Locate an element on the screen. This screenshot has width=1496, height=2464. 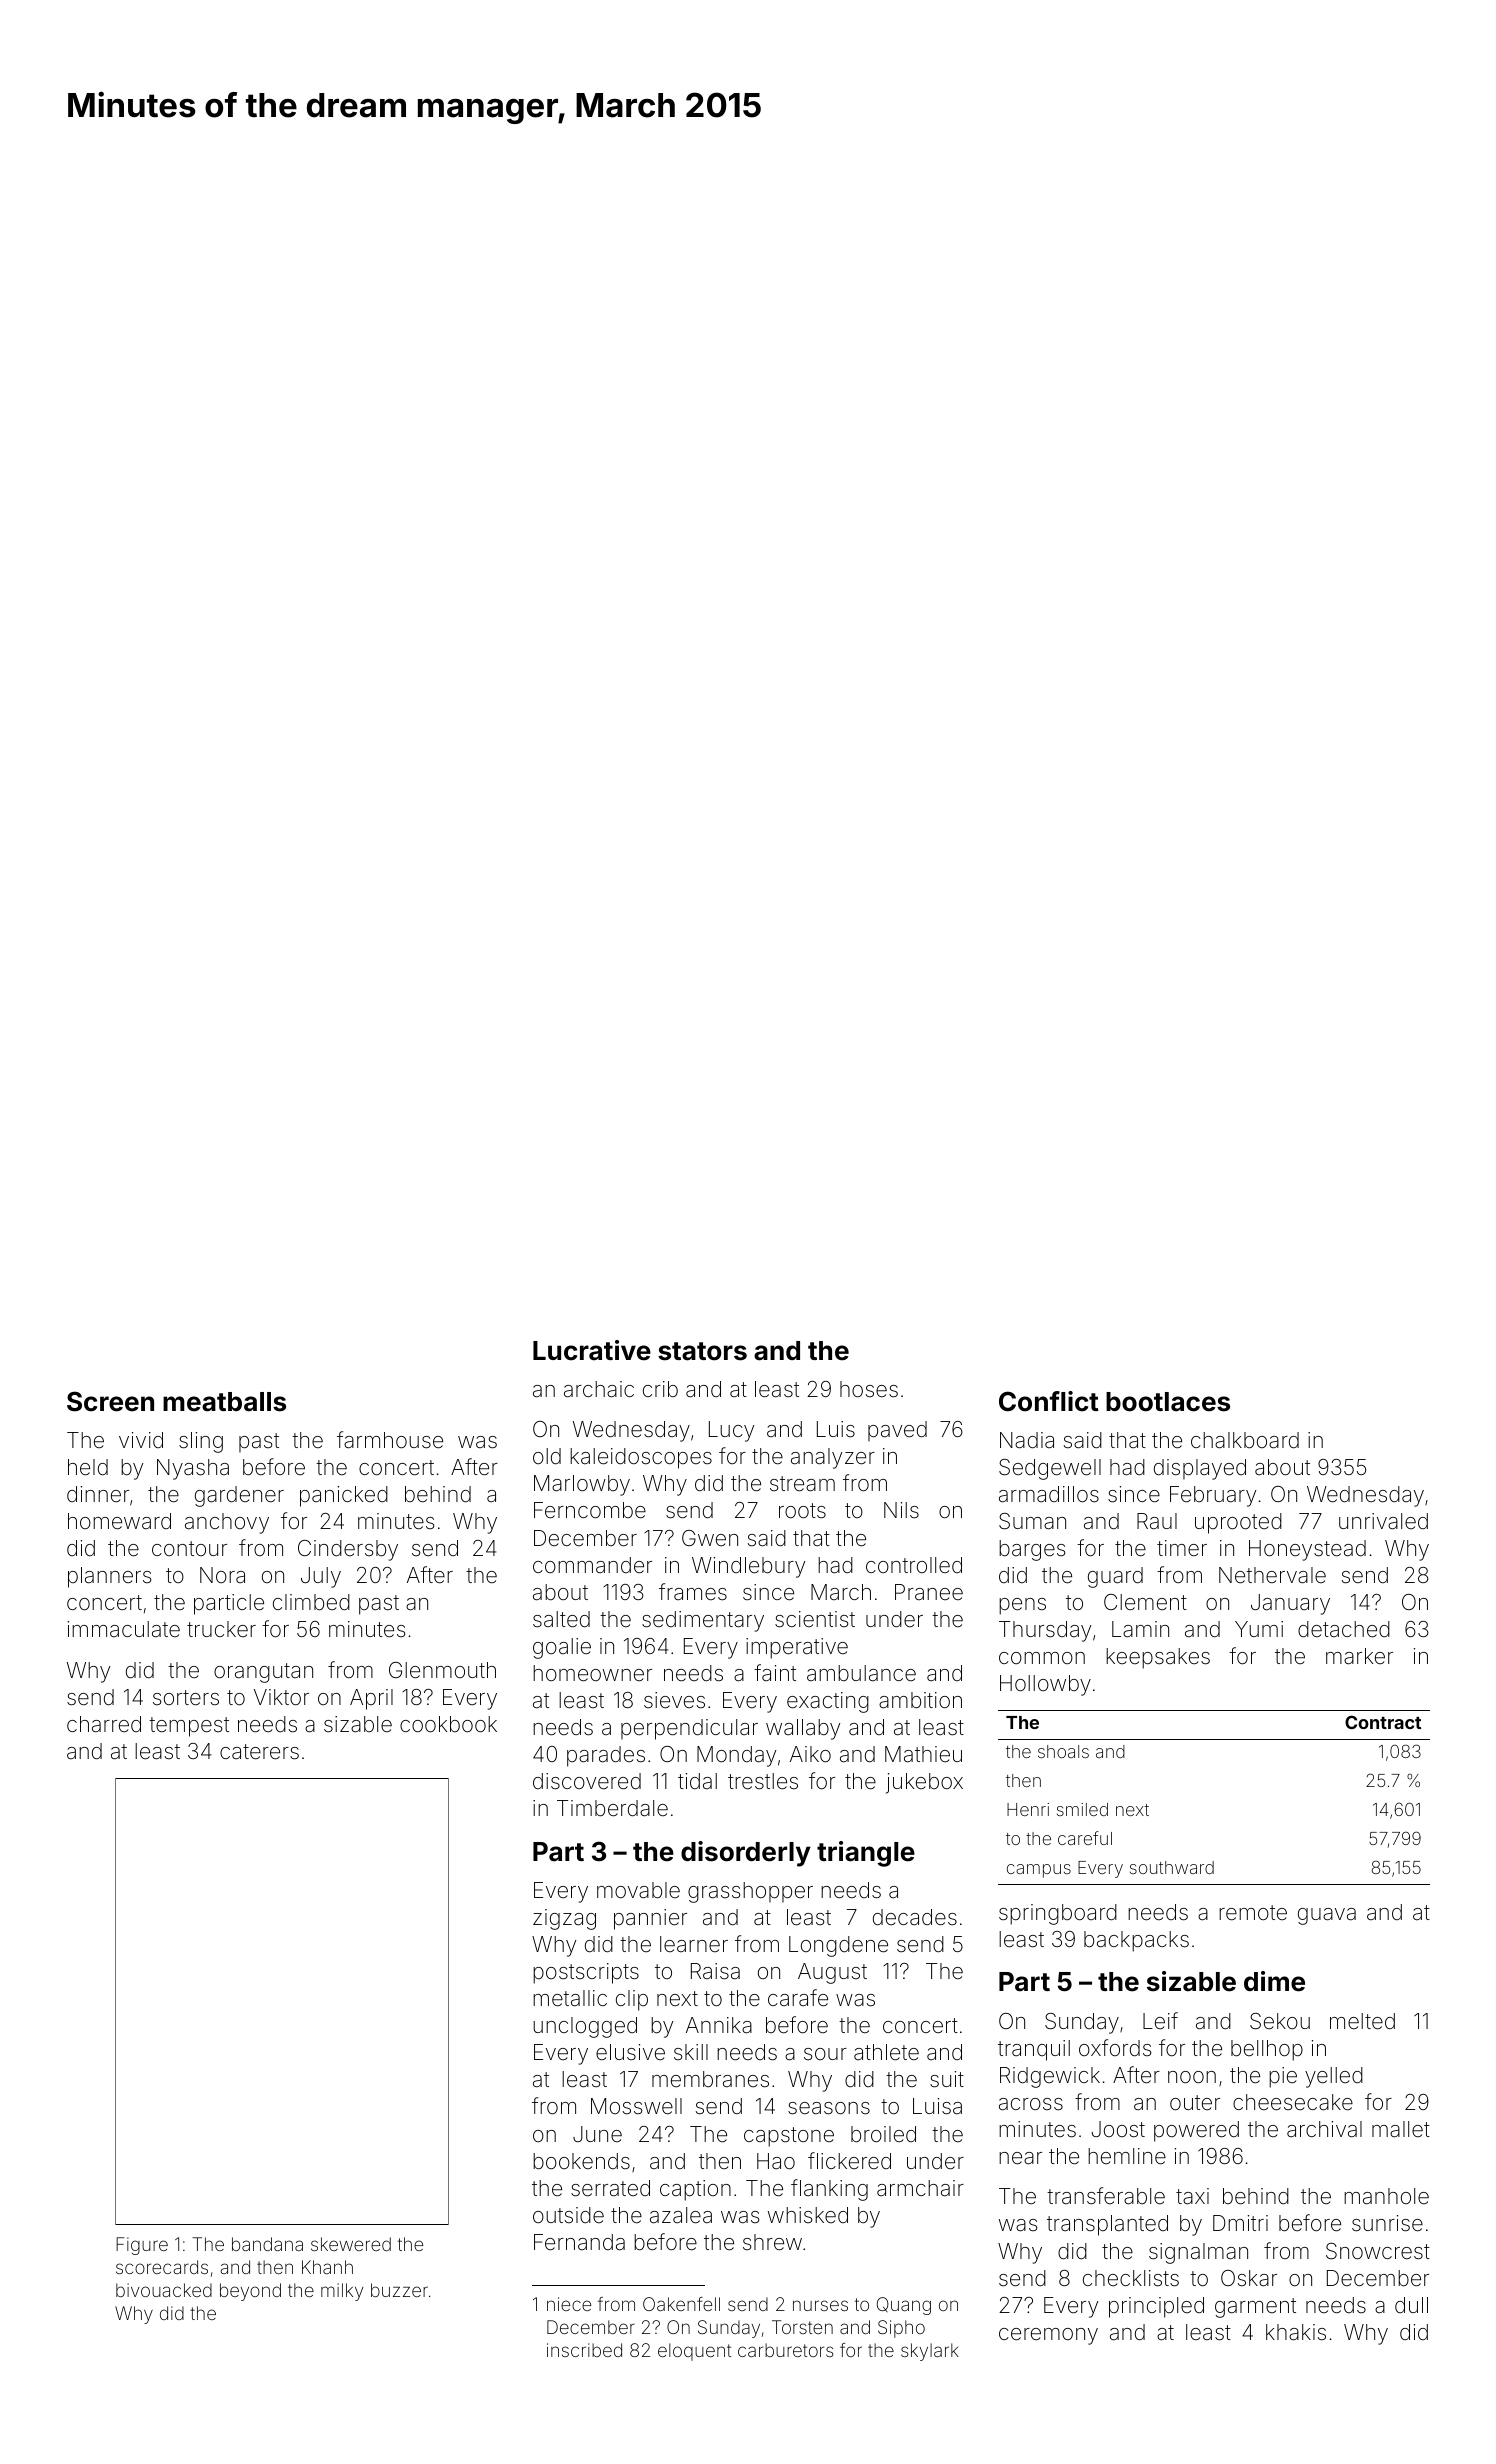
Contract is located at coordinates (1383, 1722).
